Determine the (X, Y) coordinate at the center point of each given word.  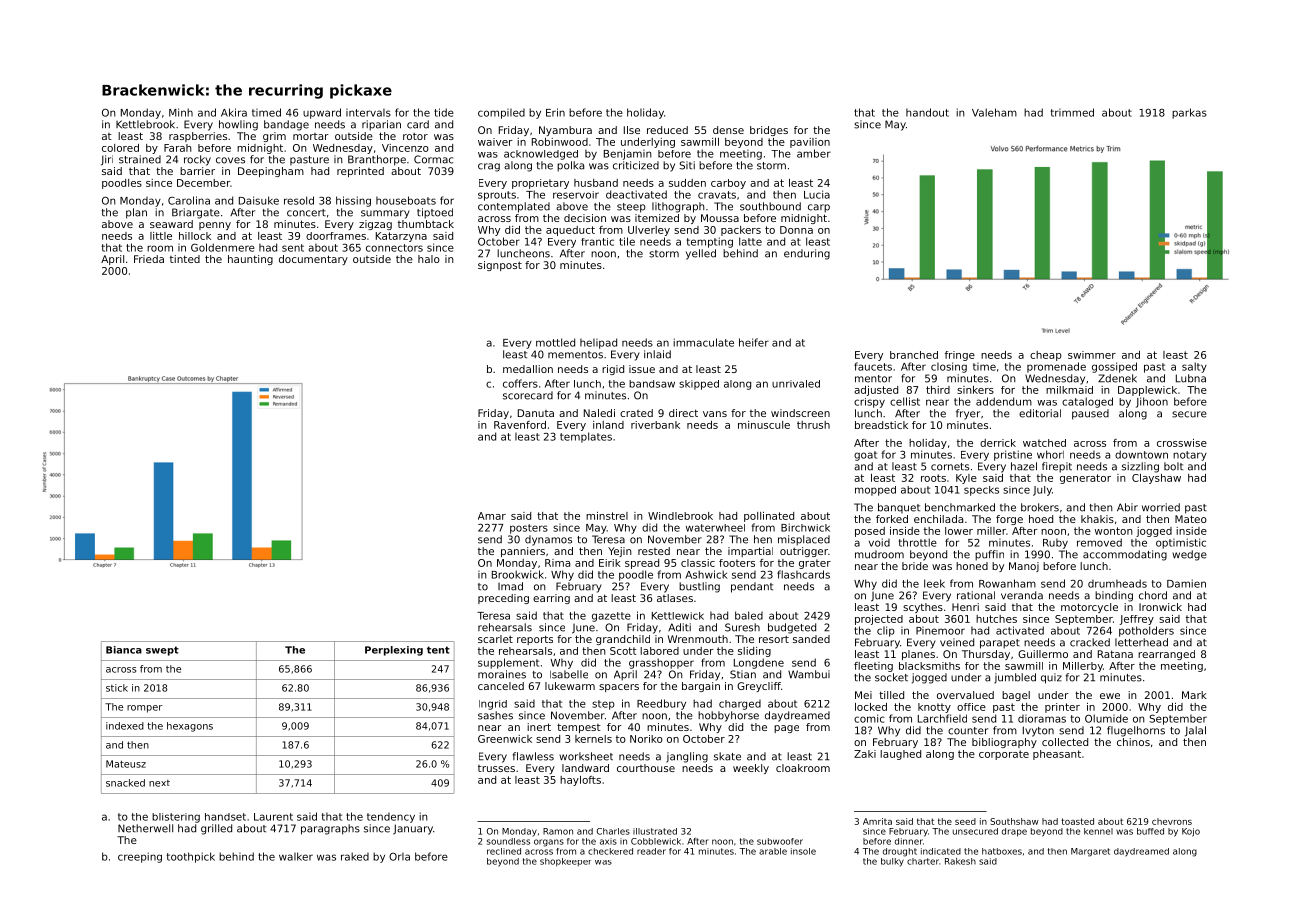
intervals (368, 113)
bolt (1173, 466)
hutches (996, 619)
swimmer (1092, 355)
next (159, 783)
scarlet (495, 639)
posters (529, 529)
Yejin (620, 552)
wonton (1114, 531)
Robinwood (560, 142)
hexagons (190, 727)
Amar (492, 516)
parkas (1189, 113)
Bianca (124, 650)
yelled (701, 254)
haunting (250, 260)
